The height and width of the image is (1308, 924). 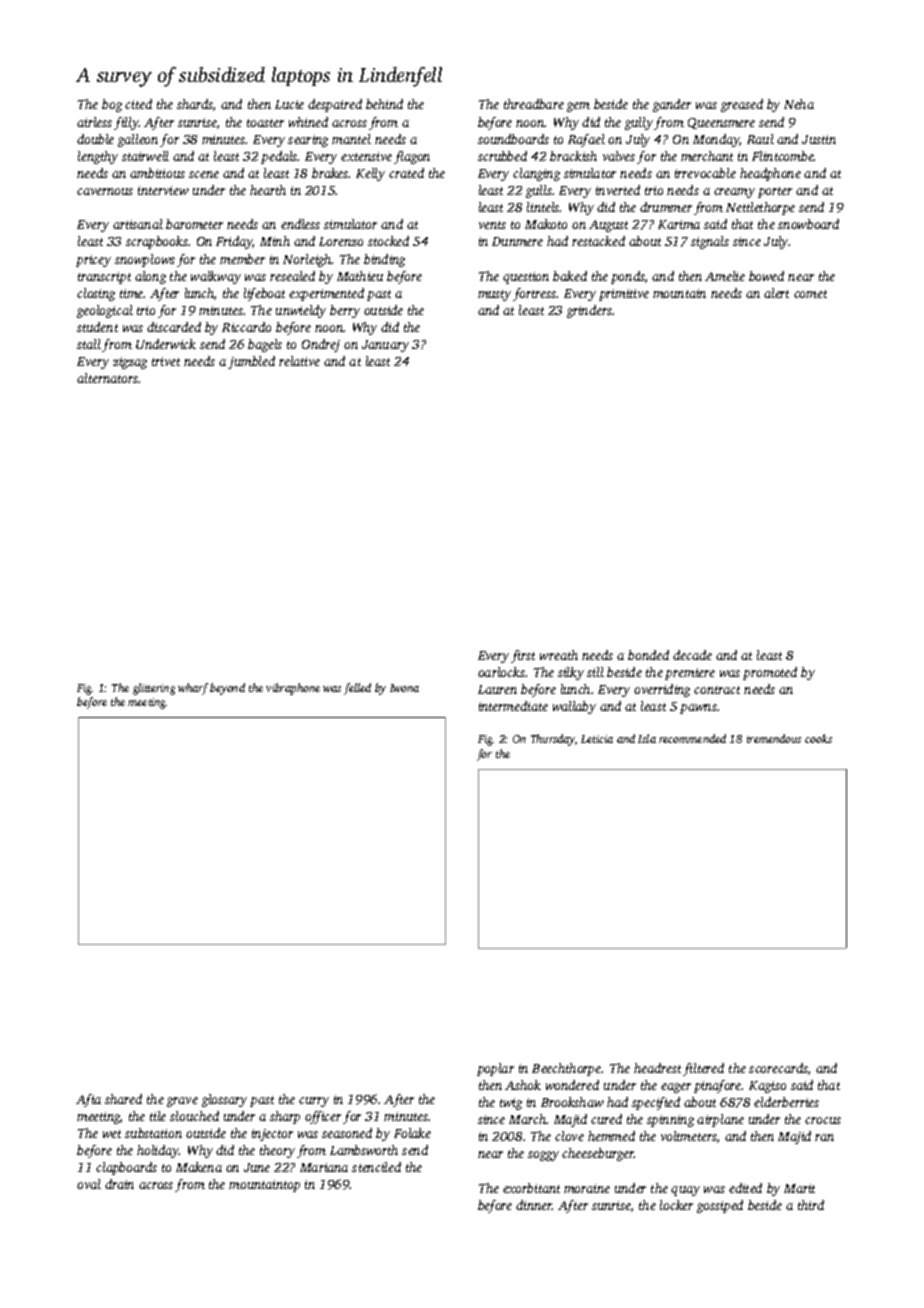 I want to click on cooks, so click(x=818, y=738).
